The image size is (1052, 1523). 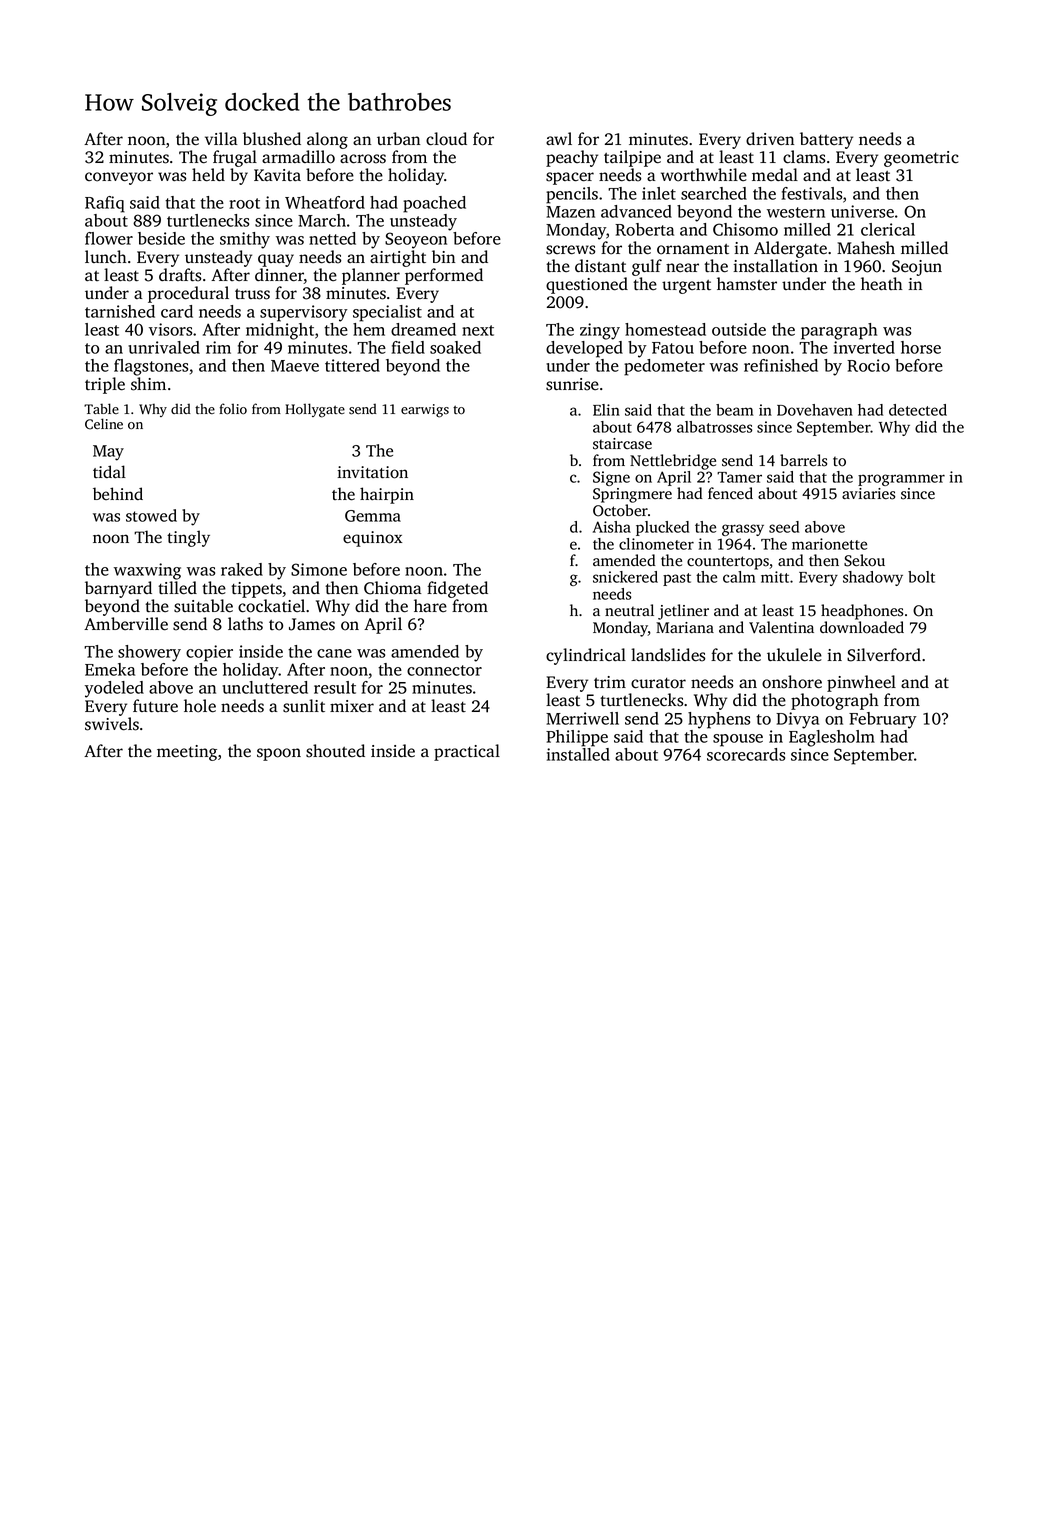 What do you see at coordinates (921, 159) in the screenshot?
I see `geometric` at bounding box center [921, 159].
